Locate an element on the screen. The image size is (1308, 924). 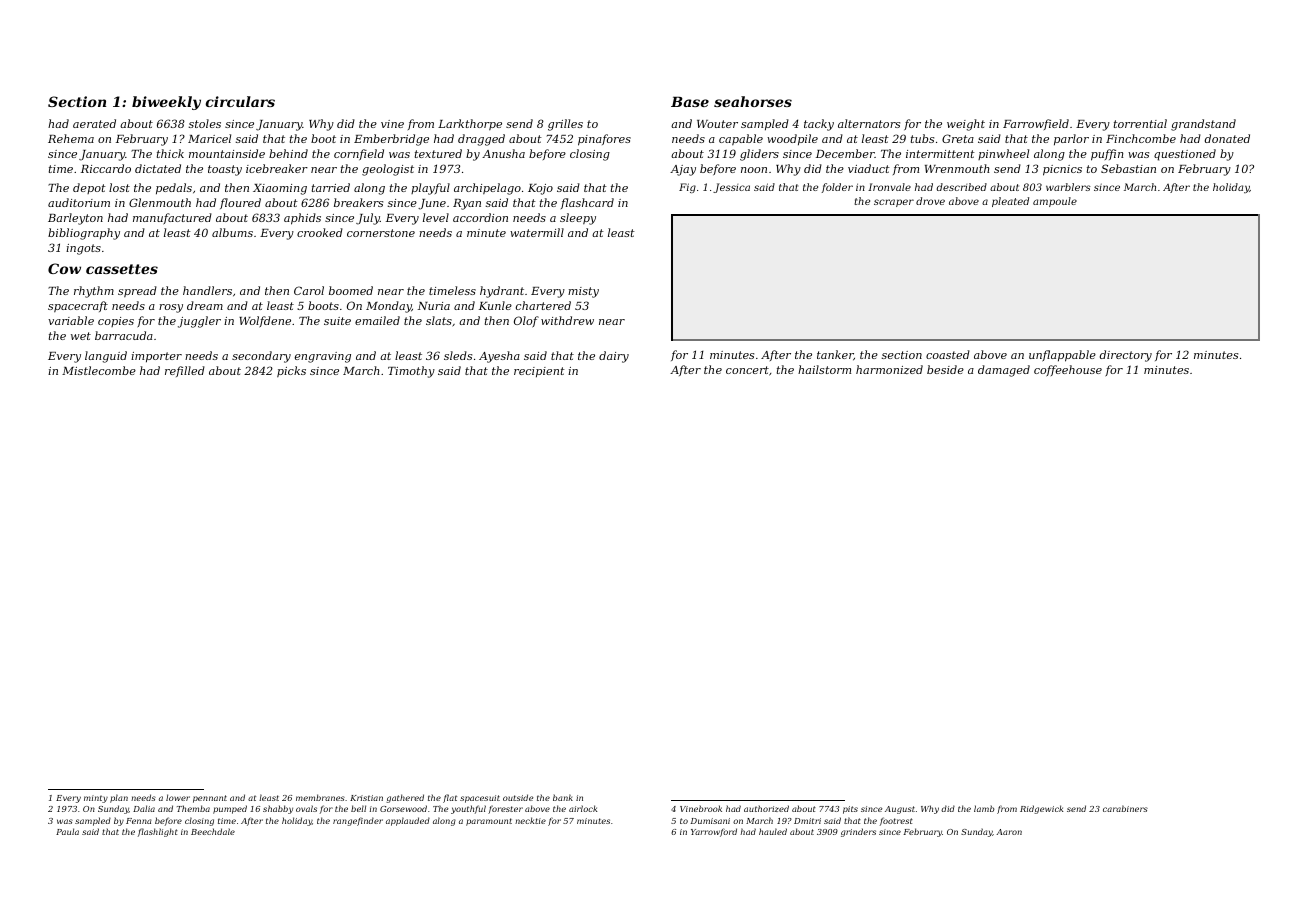
tacky is located at coordinates (819, 125).
